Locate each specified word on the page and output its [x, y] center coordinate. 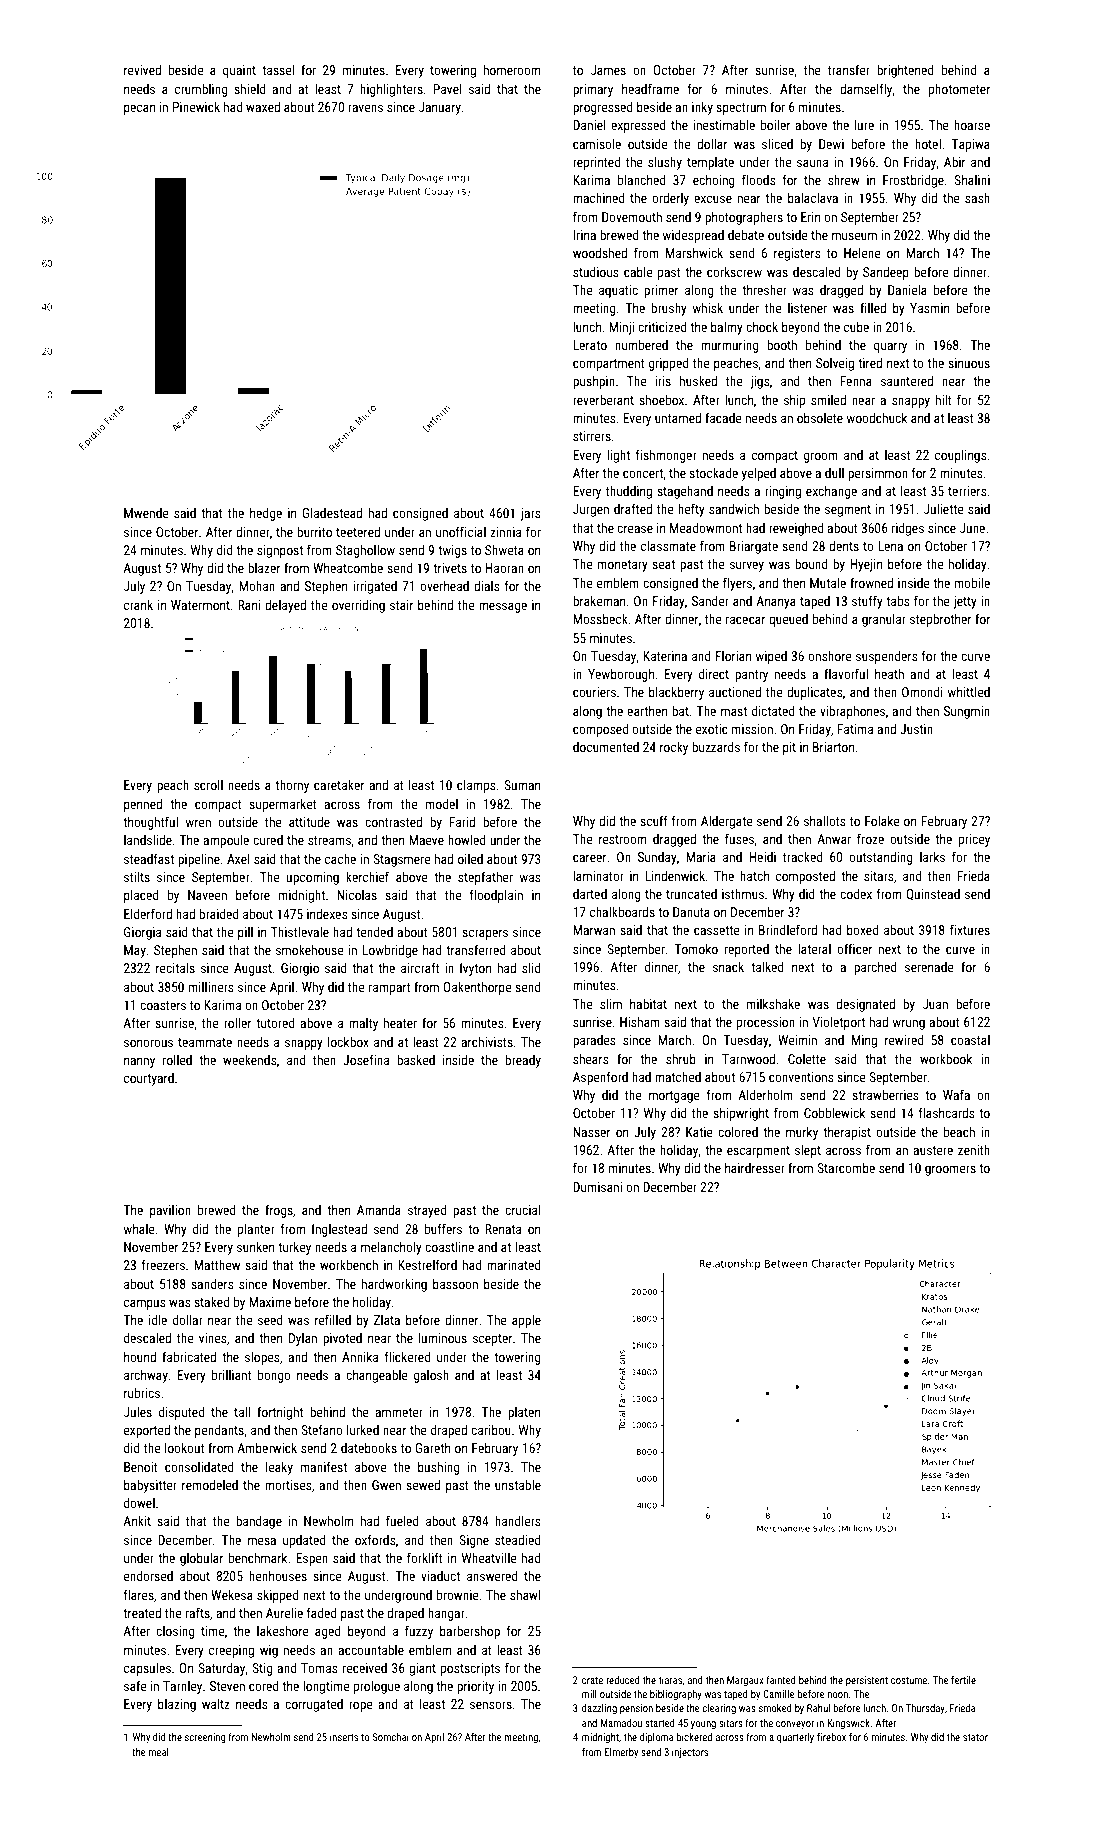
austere [933, 1150]
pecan [139, 109]
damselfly [866, 90]
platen [524, 1413]
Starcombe [846, 1168]
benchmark [258, 1558]
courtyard [149, 1079]
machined [599, 198]
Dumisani [597, 1187]
